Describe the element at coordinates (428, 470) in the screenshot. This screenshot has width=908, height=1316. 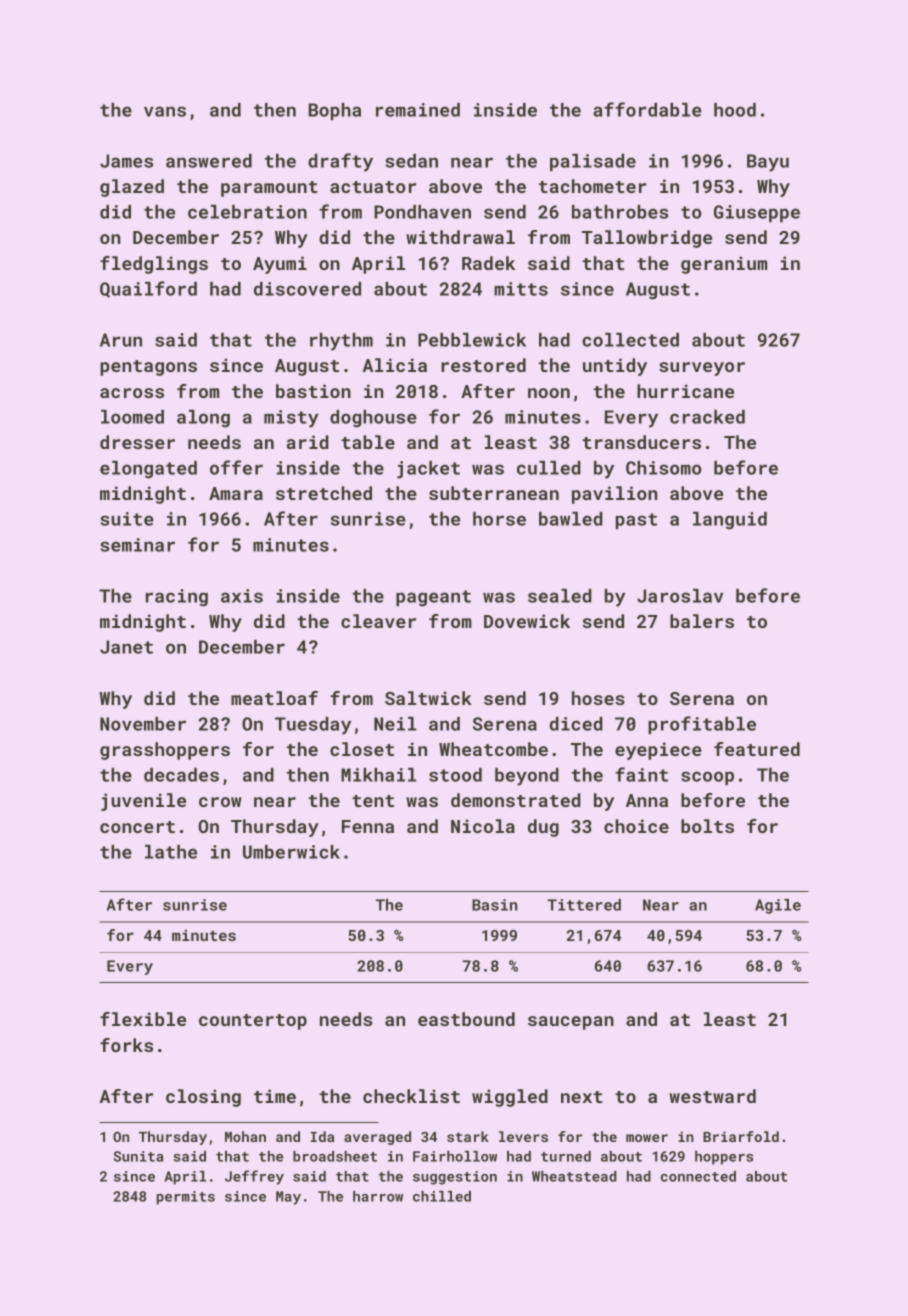
I see `jacket` at that location.
